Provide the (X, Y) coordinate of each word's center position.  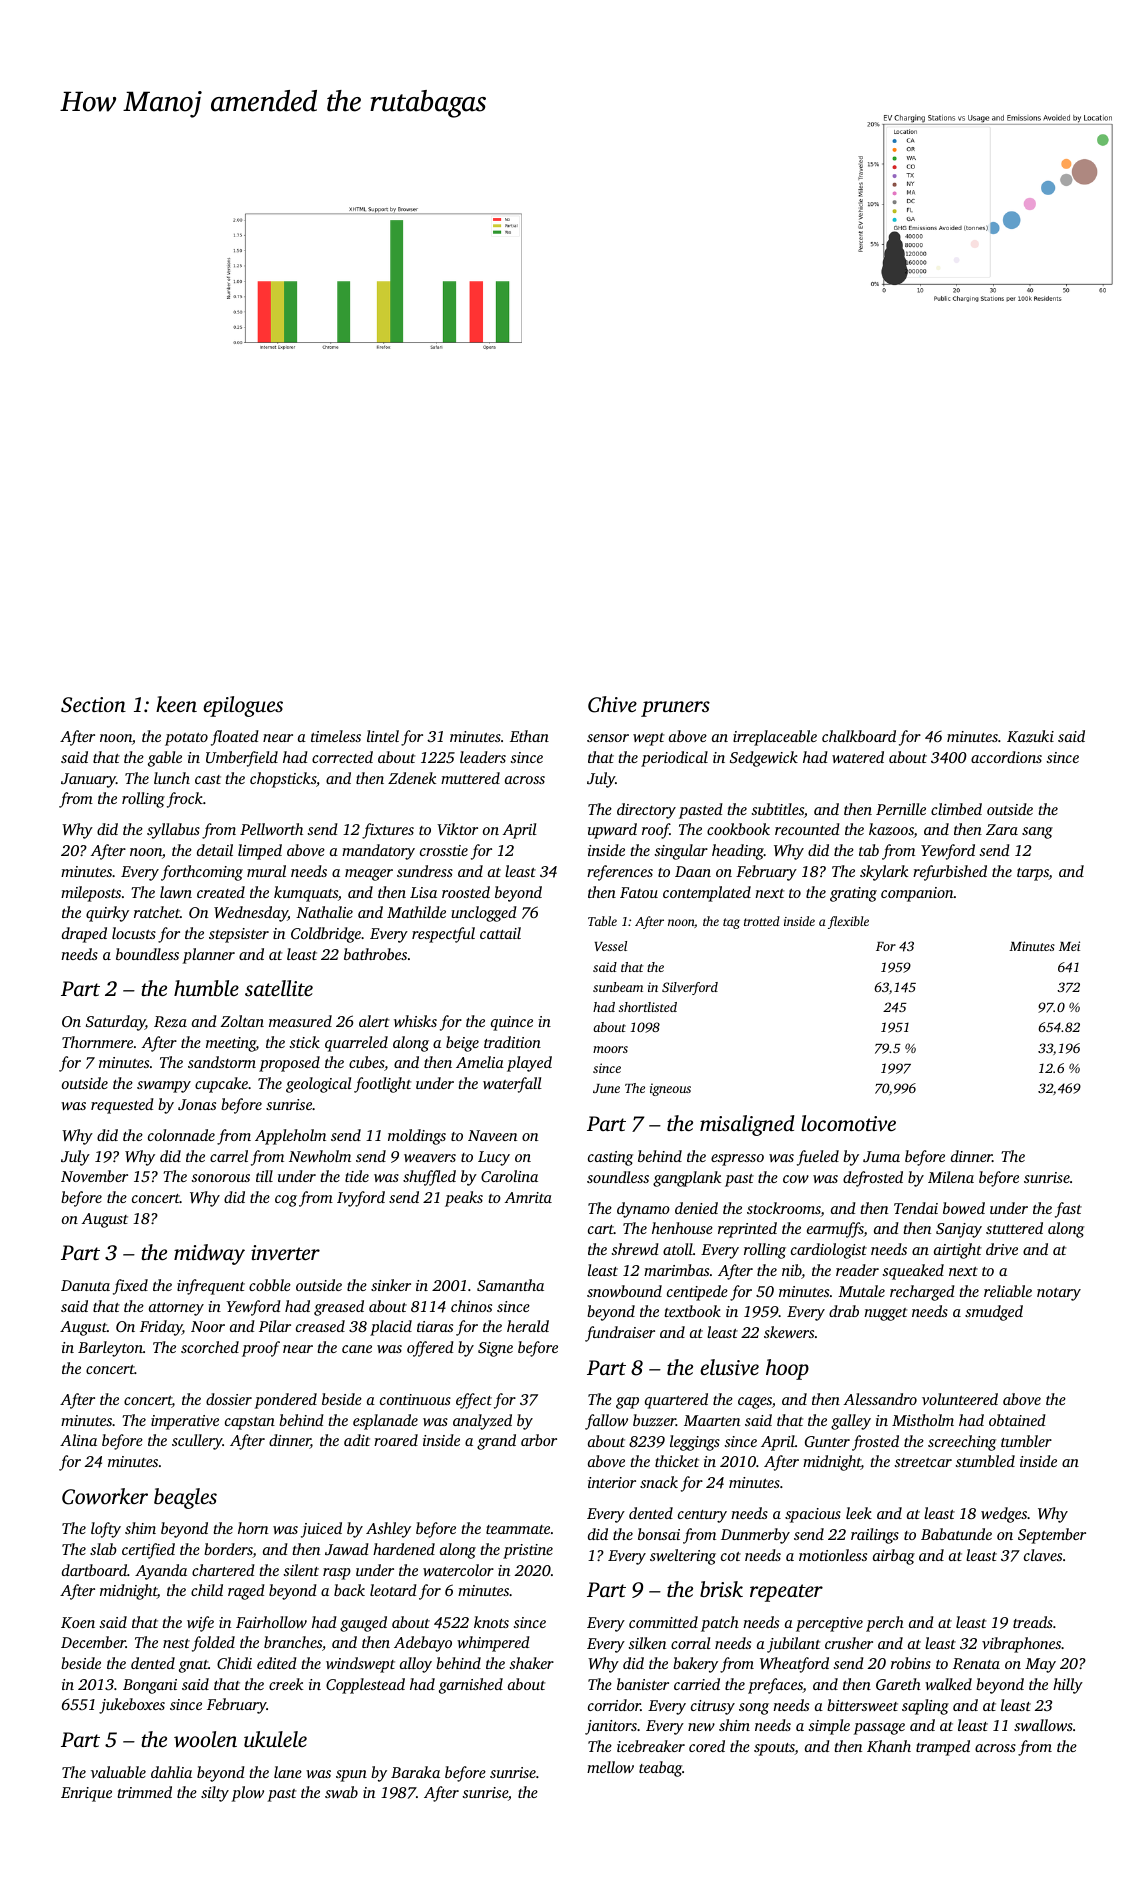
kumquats (306, 894)
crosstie (444, 850)
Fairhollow (271, 1622)
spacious (813, 1515)
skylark (884, 873)
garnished (471, 1686)
